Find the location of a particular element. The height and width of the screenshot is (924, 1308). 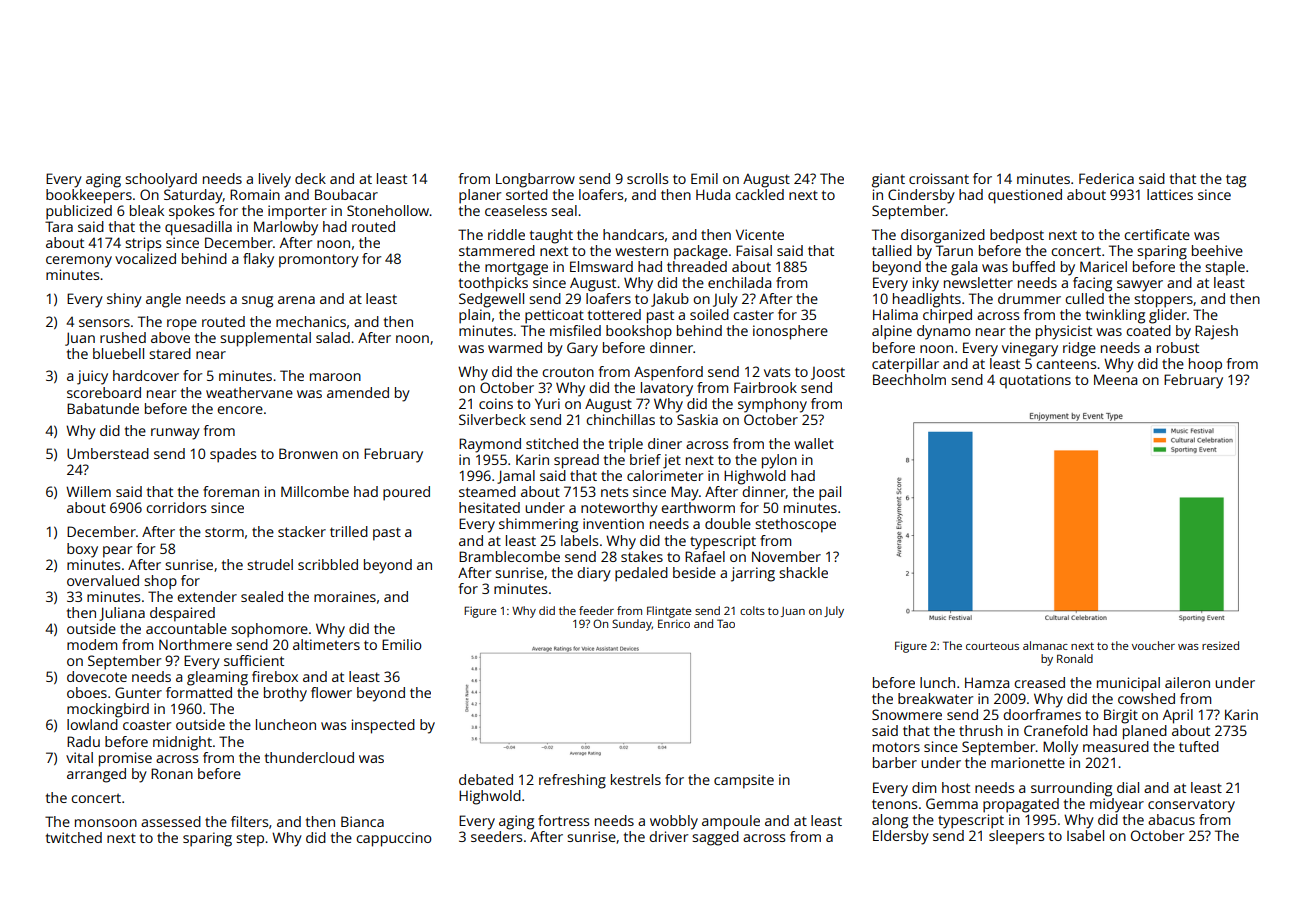

croissant is located at coordinates (939, 178).
